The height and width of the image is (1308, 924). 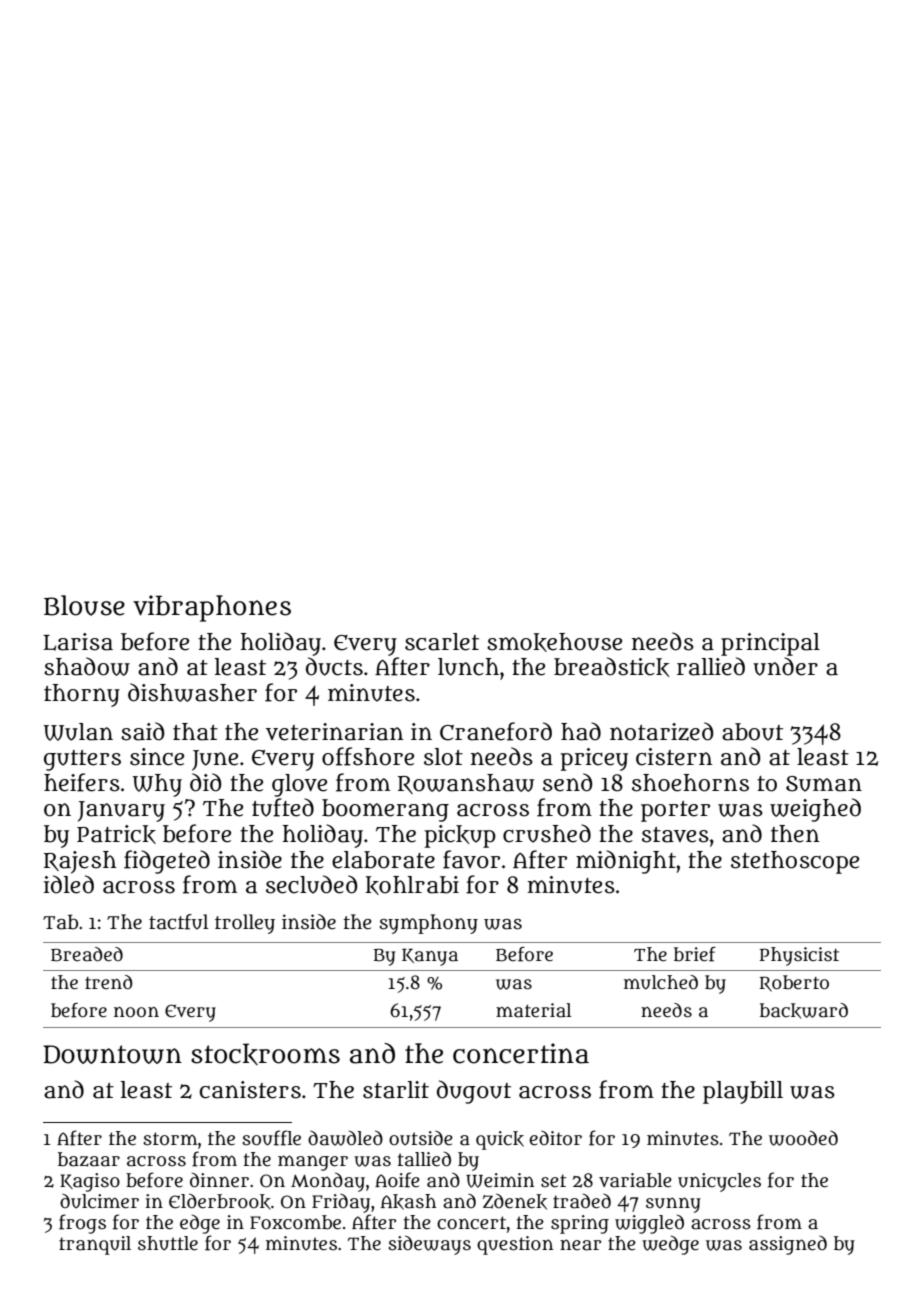 What do you see at coordinates (212, 608) in the image?
I see `vibraphones` at bounding box center [212, 608].
